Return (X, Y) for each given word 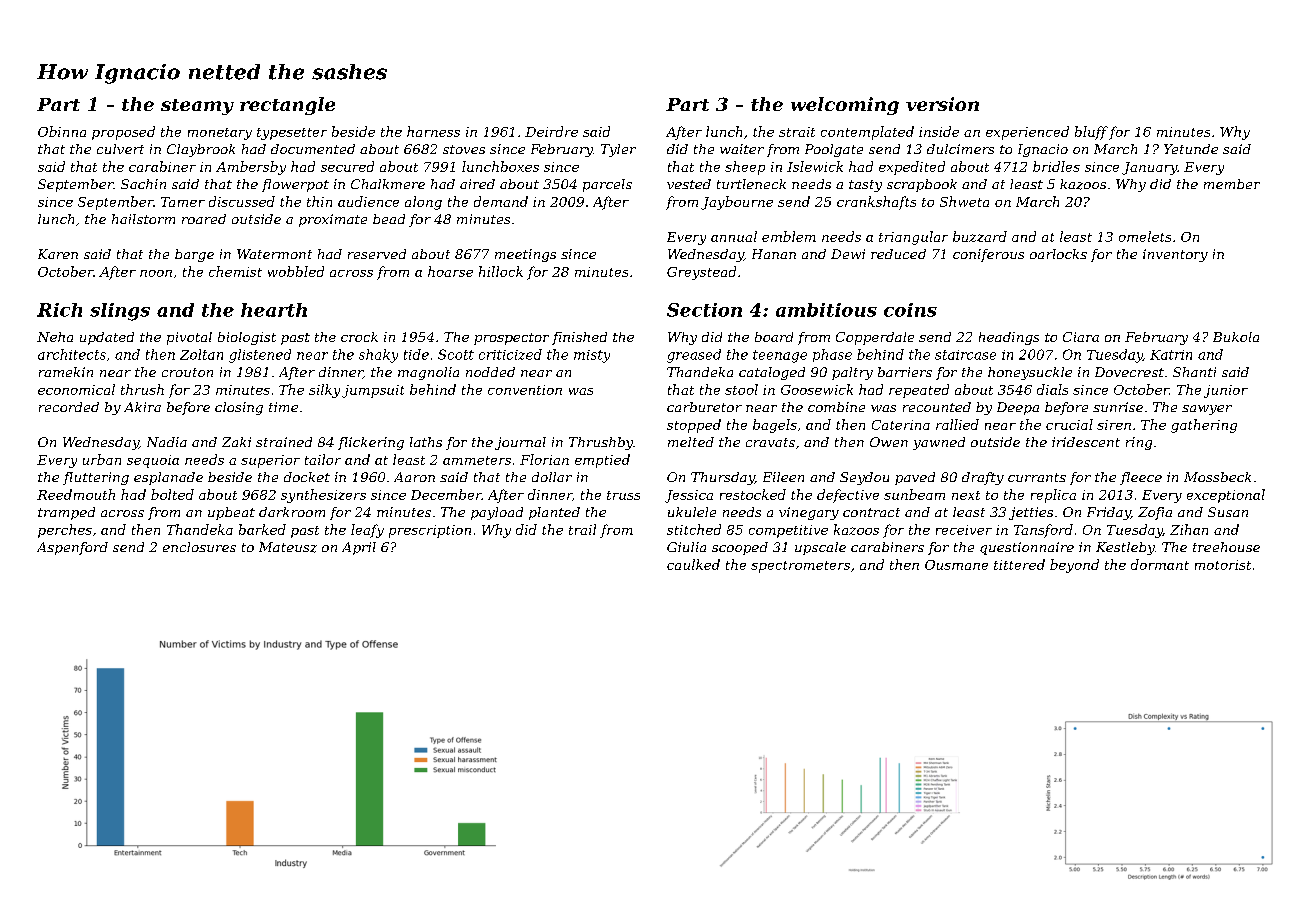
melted (691, 442)
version (942, 104)
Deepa (1018, 408)
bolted (172, 494)
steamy (197, 107)
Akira (142, 407)
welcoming (845, 106)
